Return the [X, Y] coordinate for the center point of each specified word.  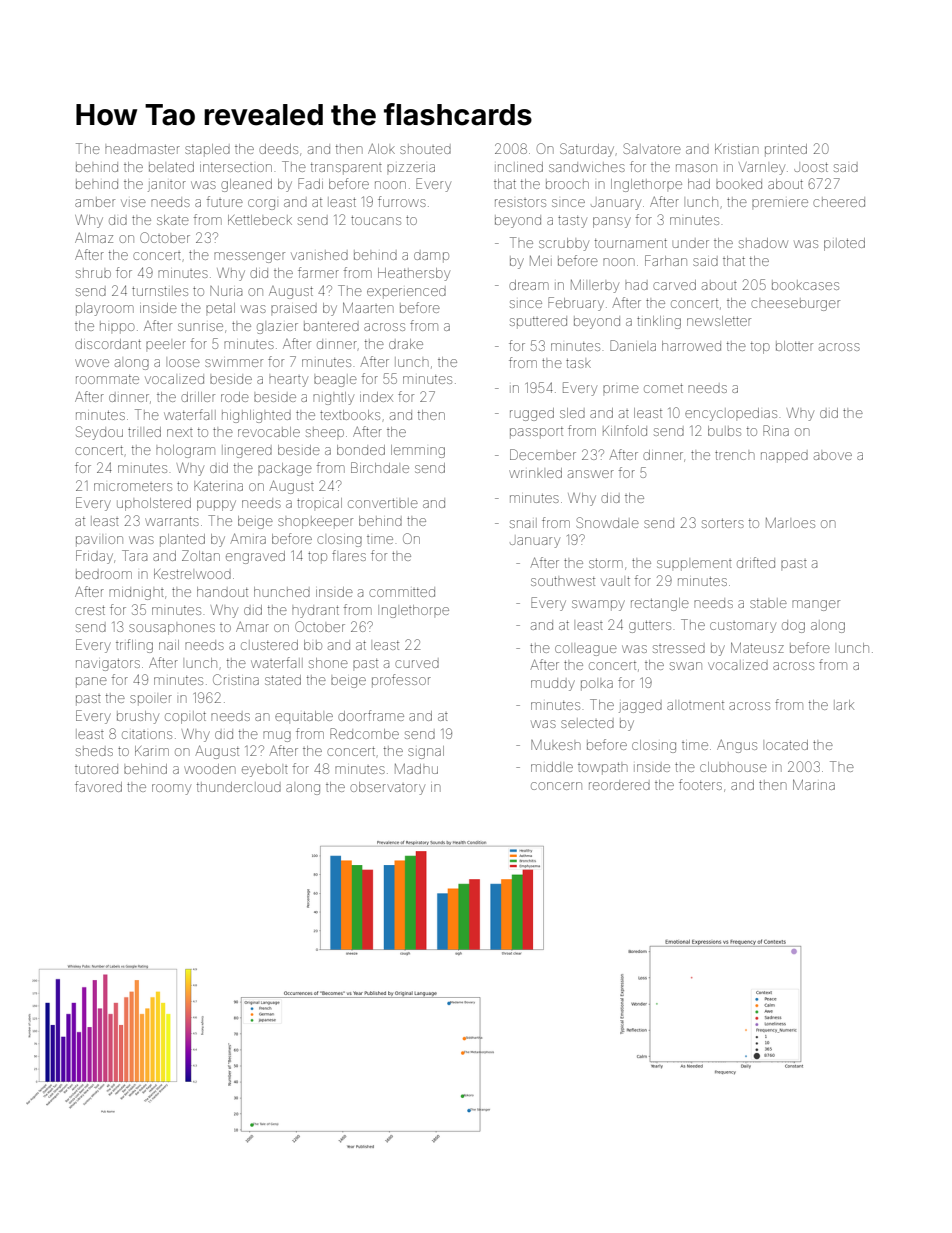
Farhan [666, 260]
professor [401, 680]
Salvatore [652, 148]
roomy [171, 789]
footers [700, 784]
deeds [278, 149]
